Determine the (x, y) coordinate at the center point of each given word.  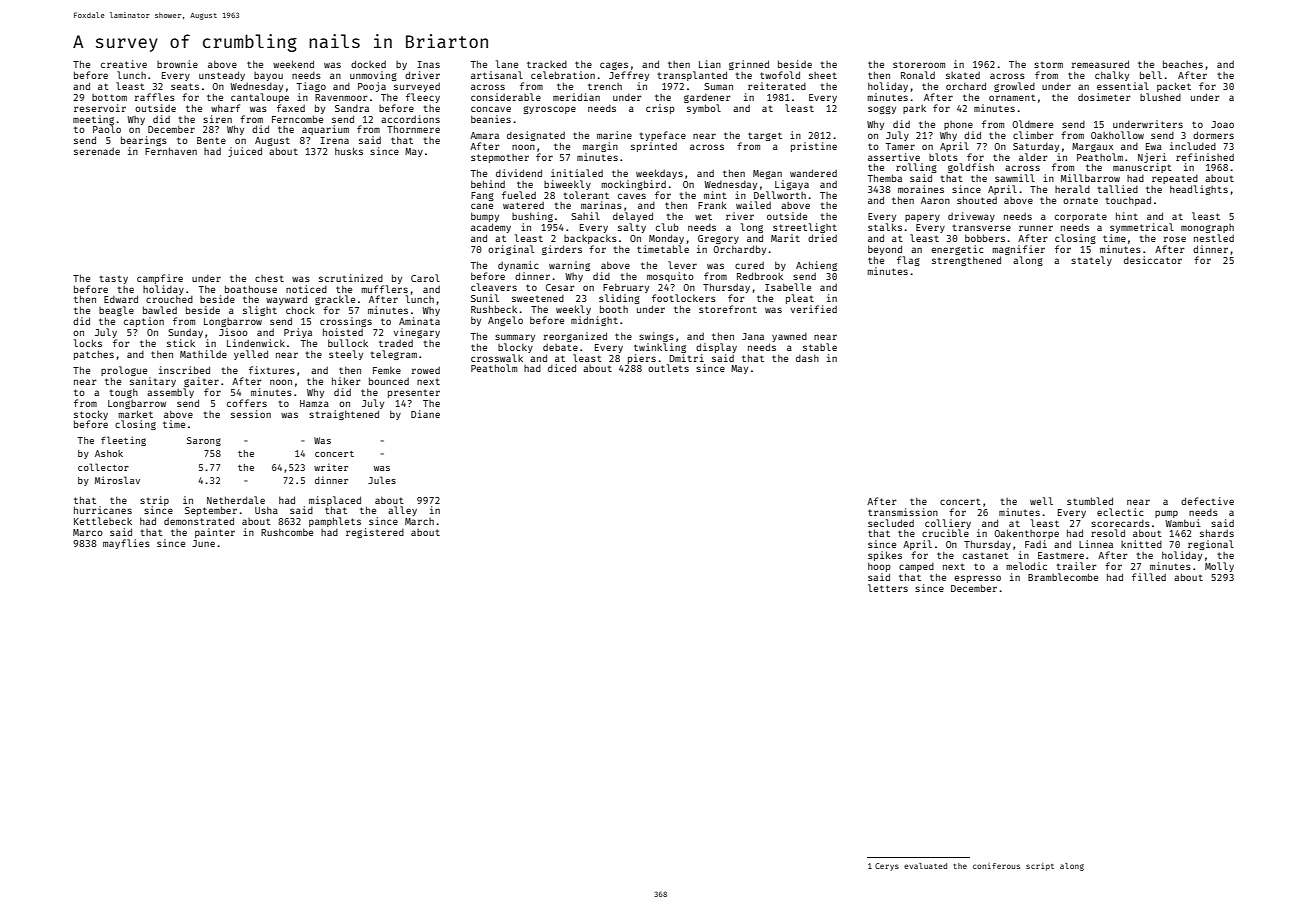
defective (1207, 501)
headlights (1199, 190)
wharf (225, 108)
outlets (668, 368)
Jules (382, 480)
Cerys (887, 867)
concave (491, 109)
